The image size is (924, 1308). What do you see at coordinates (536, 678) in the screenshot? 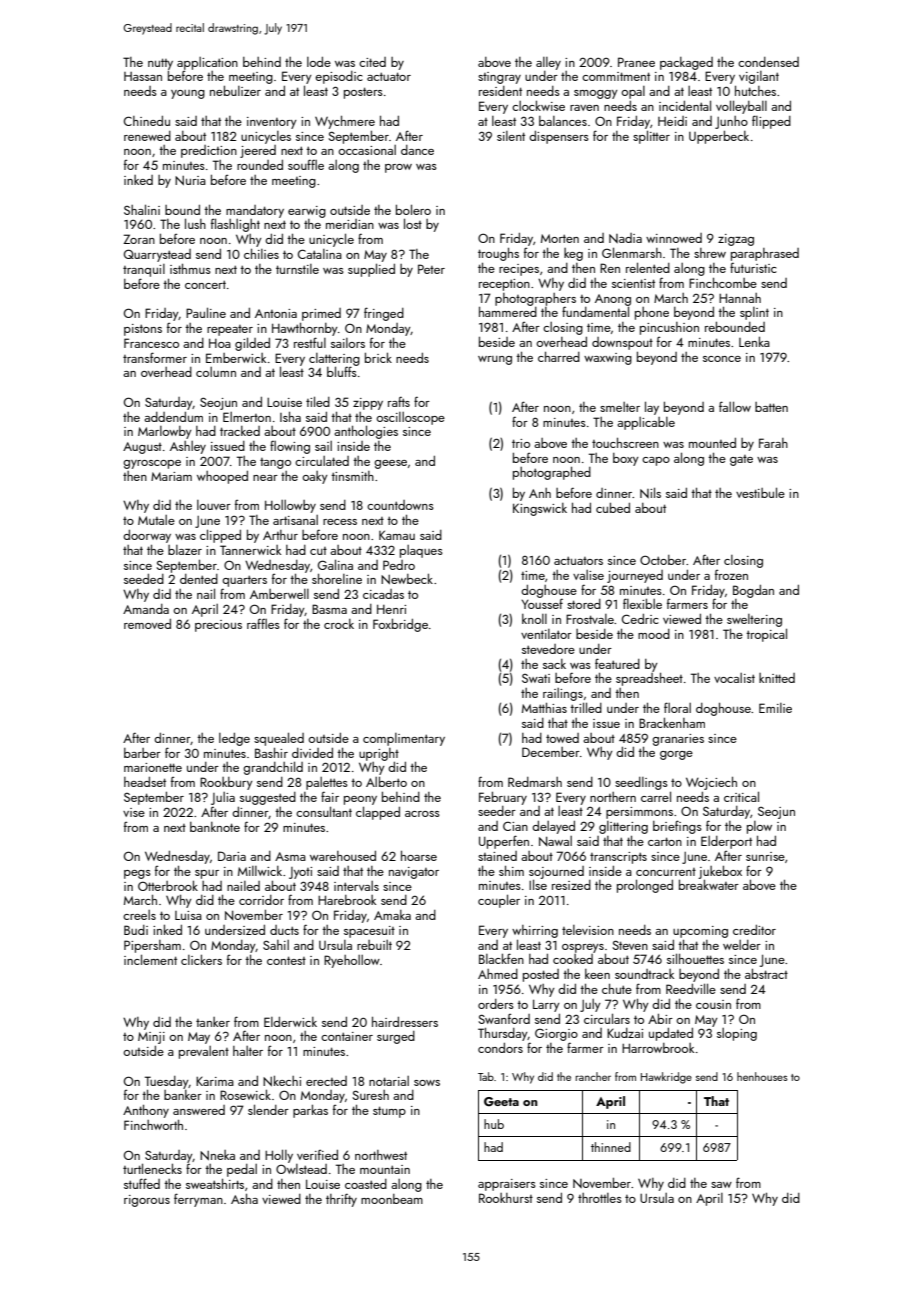
I see `Swati` at bounding box center [536, 678].
